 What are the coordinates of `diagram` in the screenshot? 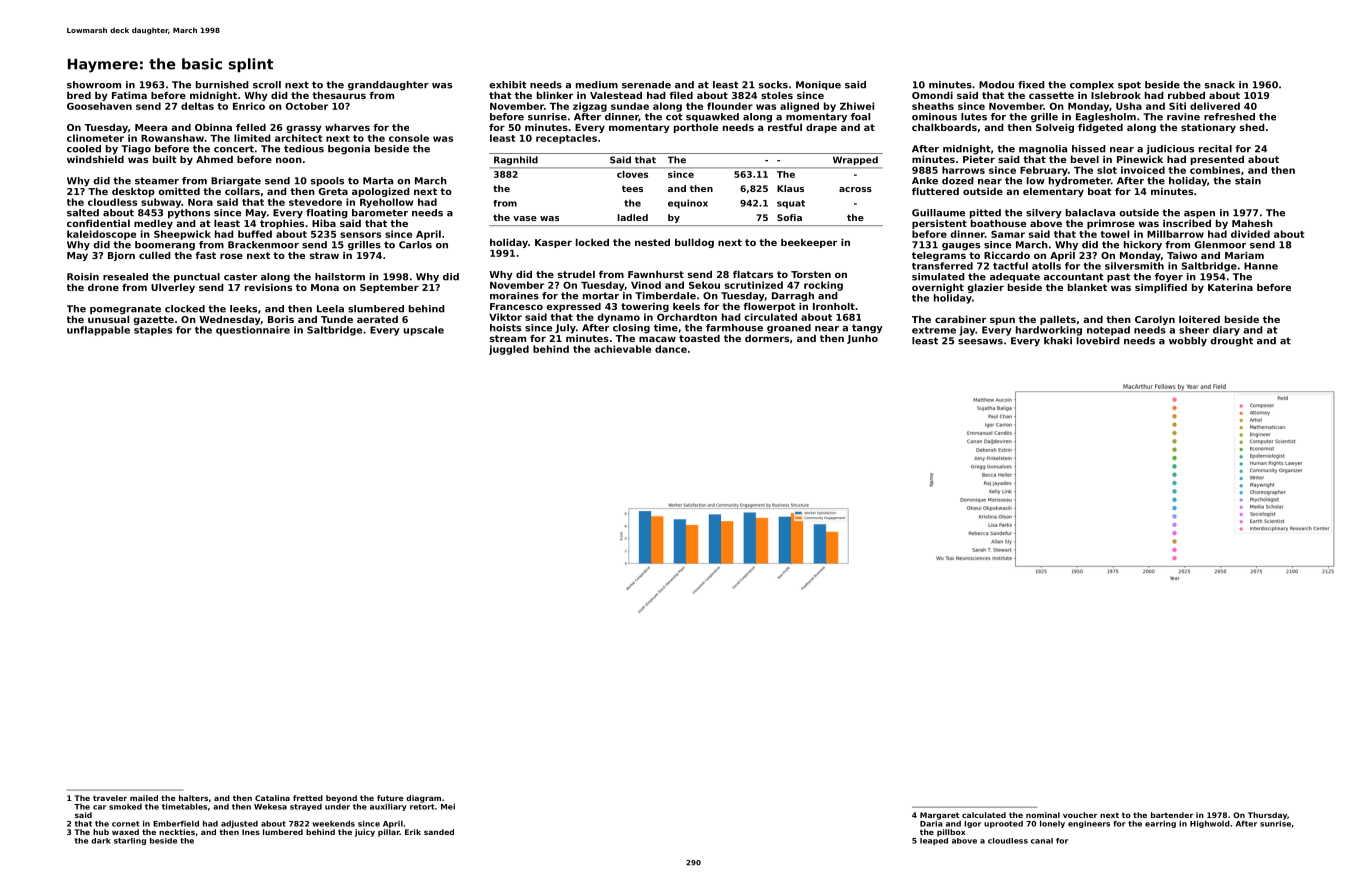 It's located at (423, 799).
